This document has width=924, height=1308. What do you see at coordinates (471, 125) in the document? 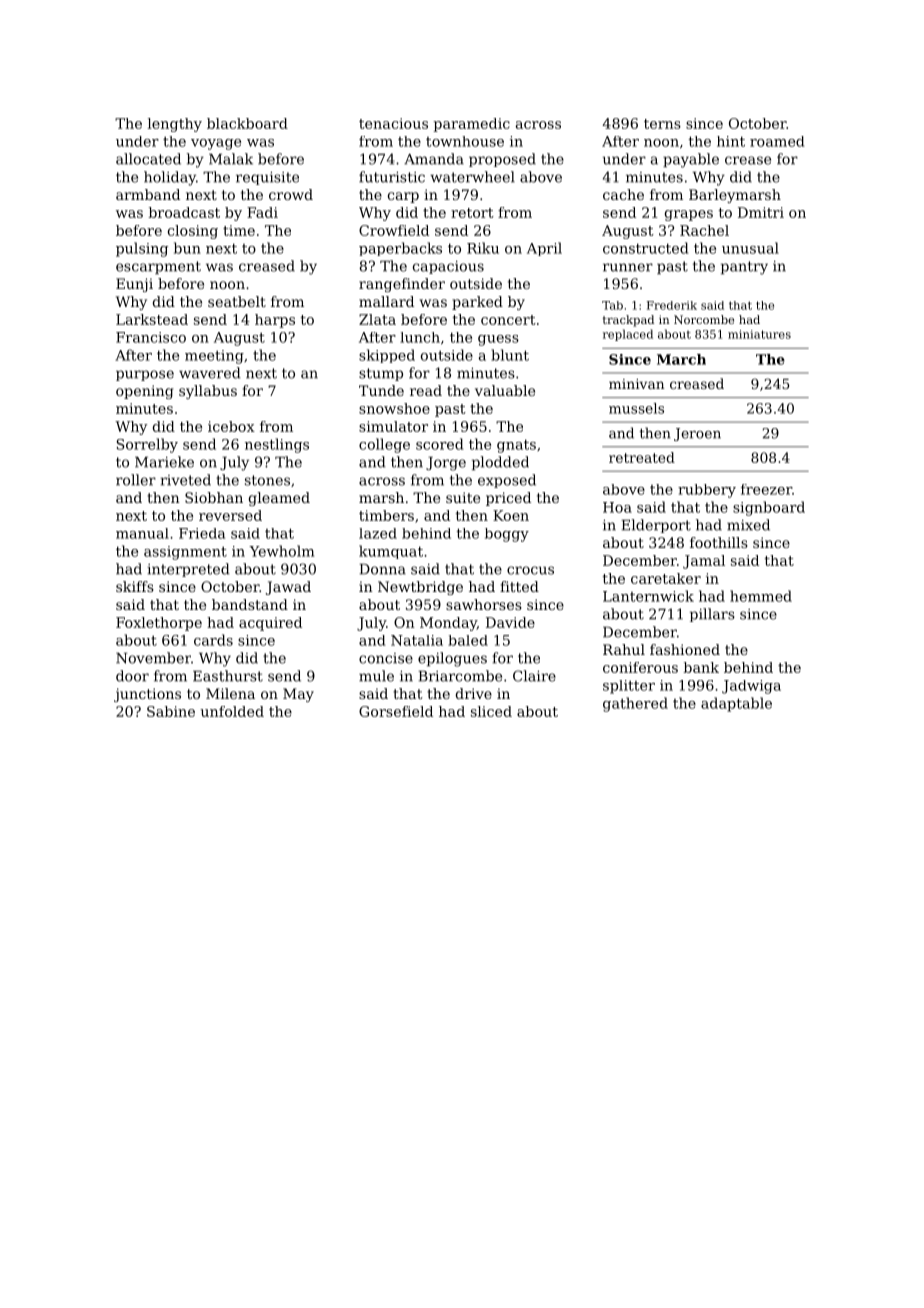
I see `paramedic` at bounding box center [471, 125].
